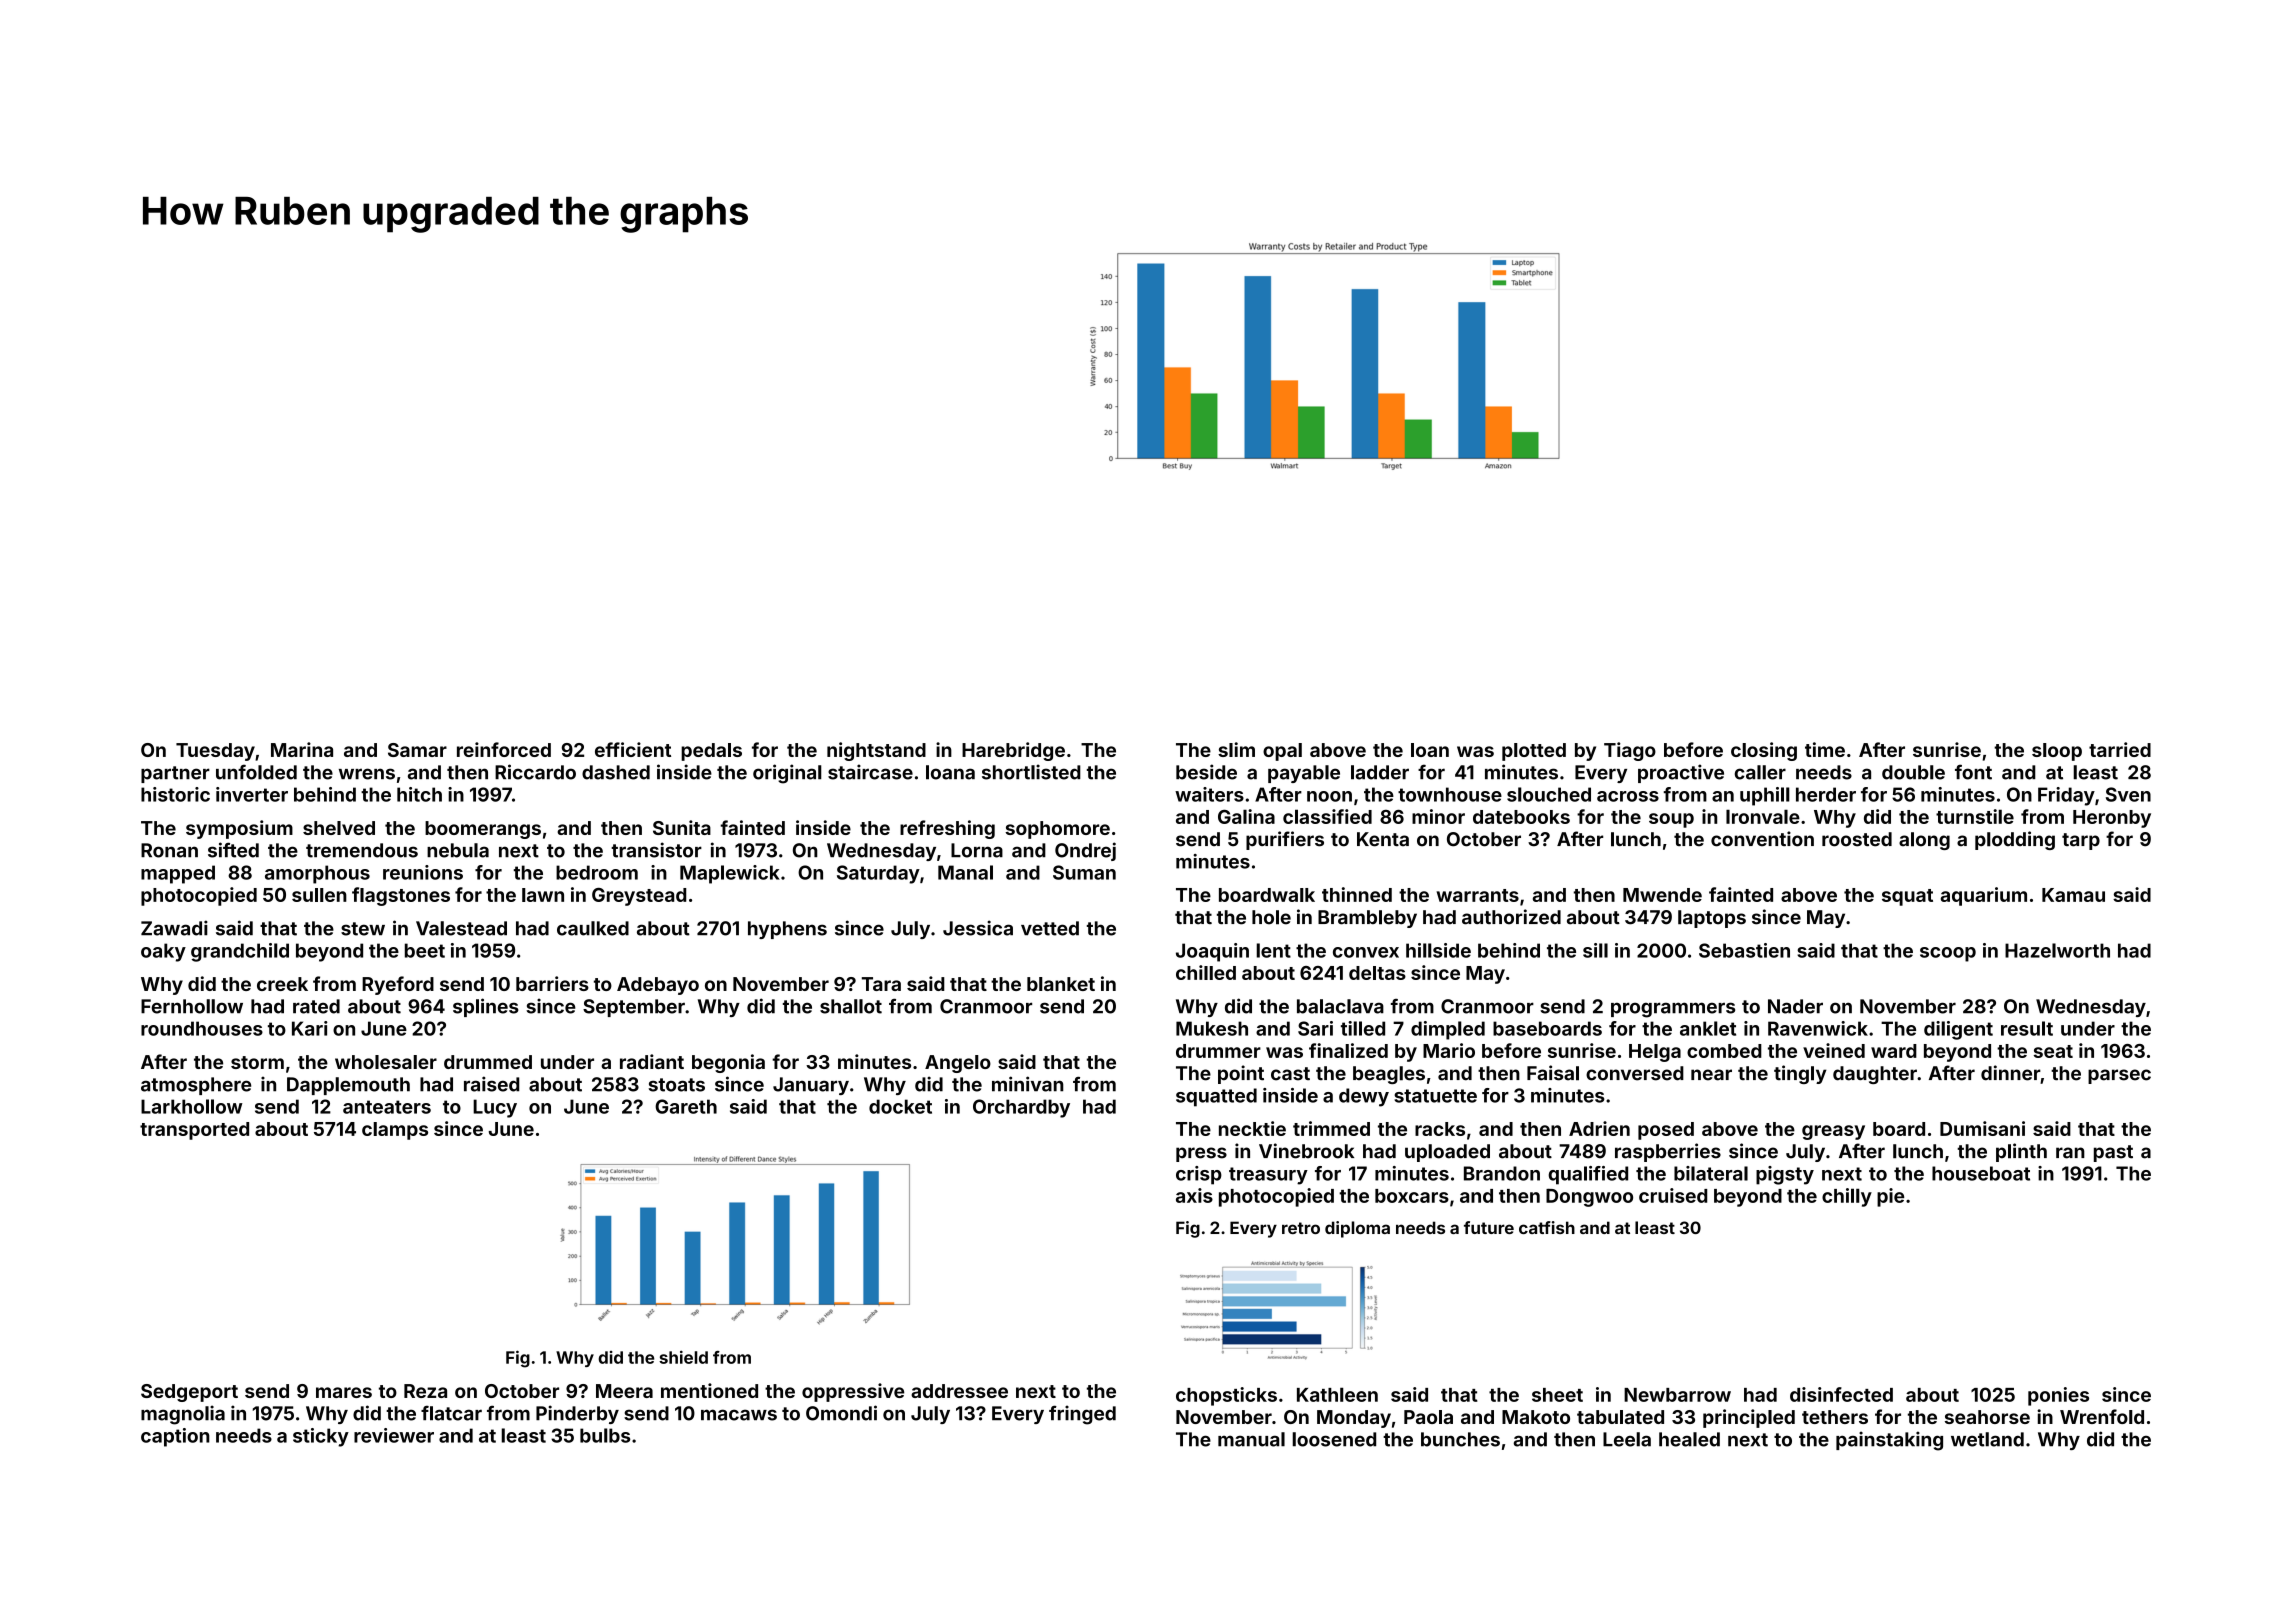  Describe the element at coordinates (900, 1106) in the document. I see `docket` at that location.
